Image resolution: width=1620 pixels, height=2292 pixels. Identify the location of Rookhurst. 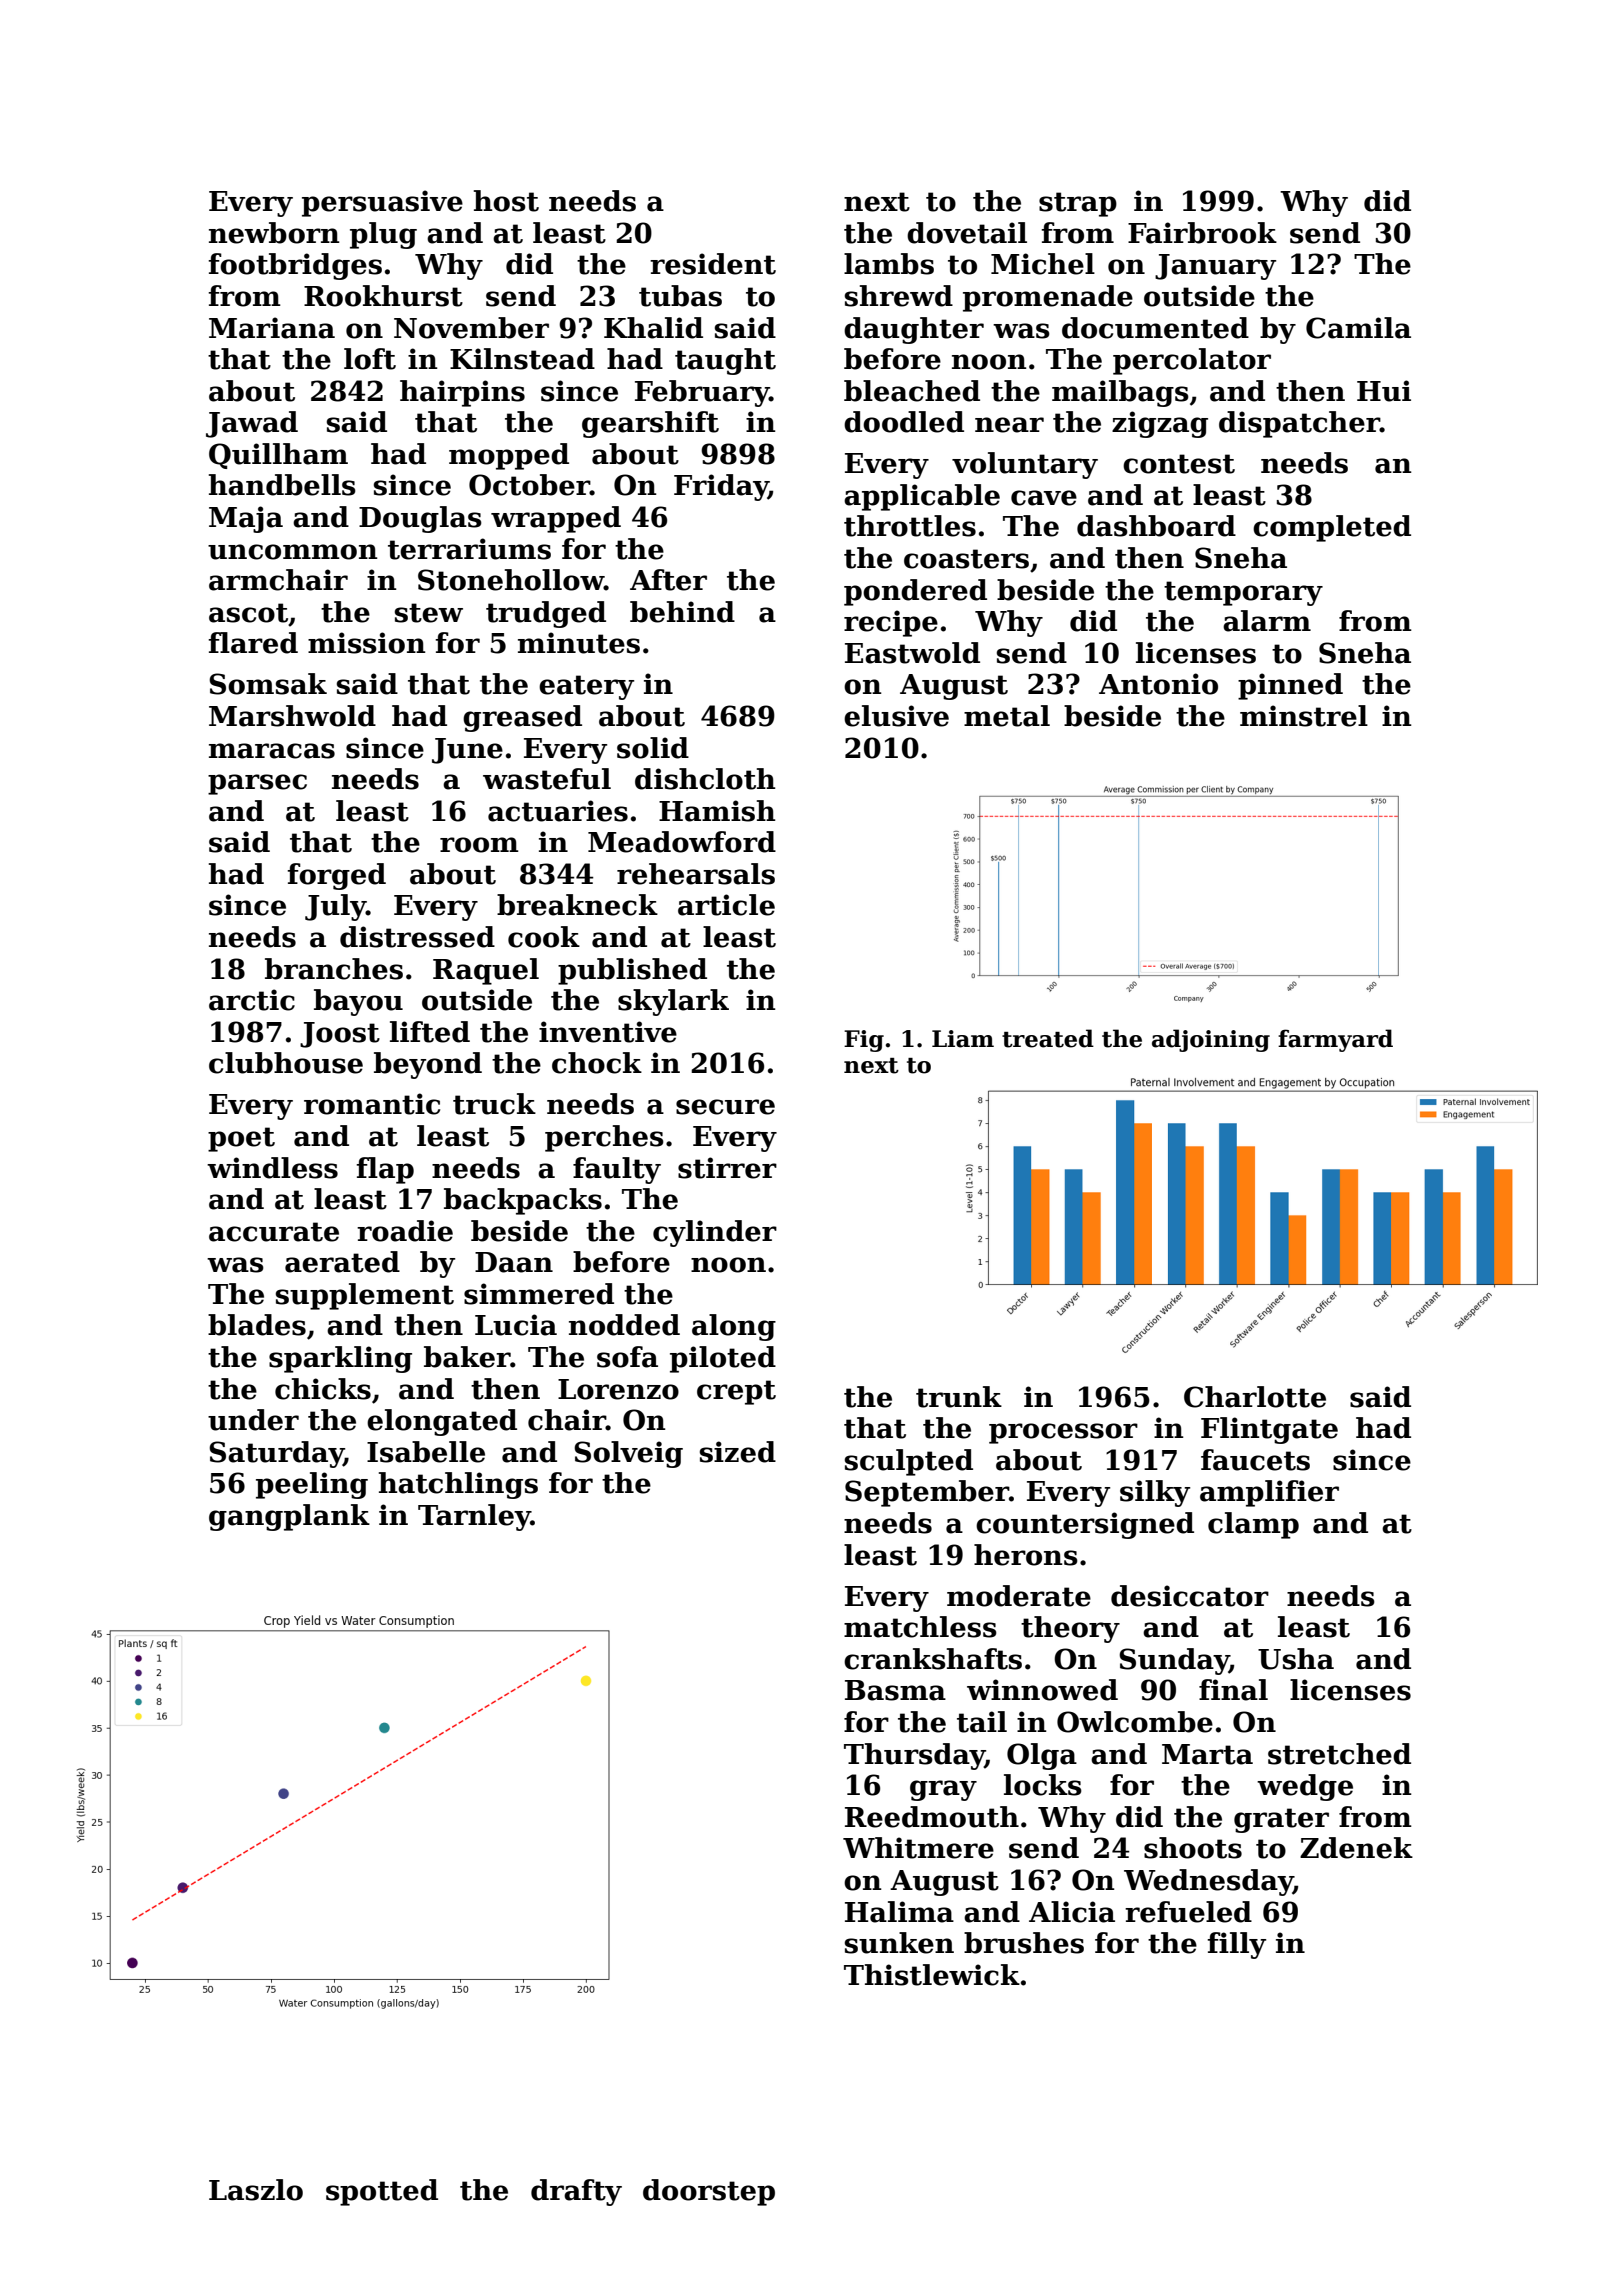
(383, 296).
